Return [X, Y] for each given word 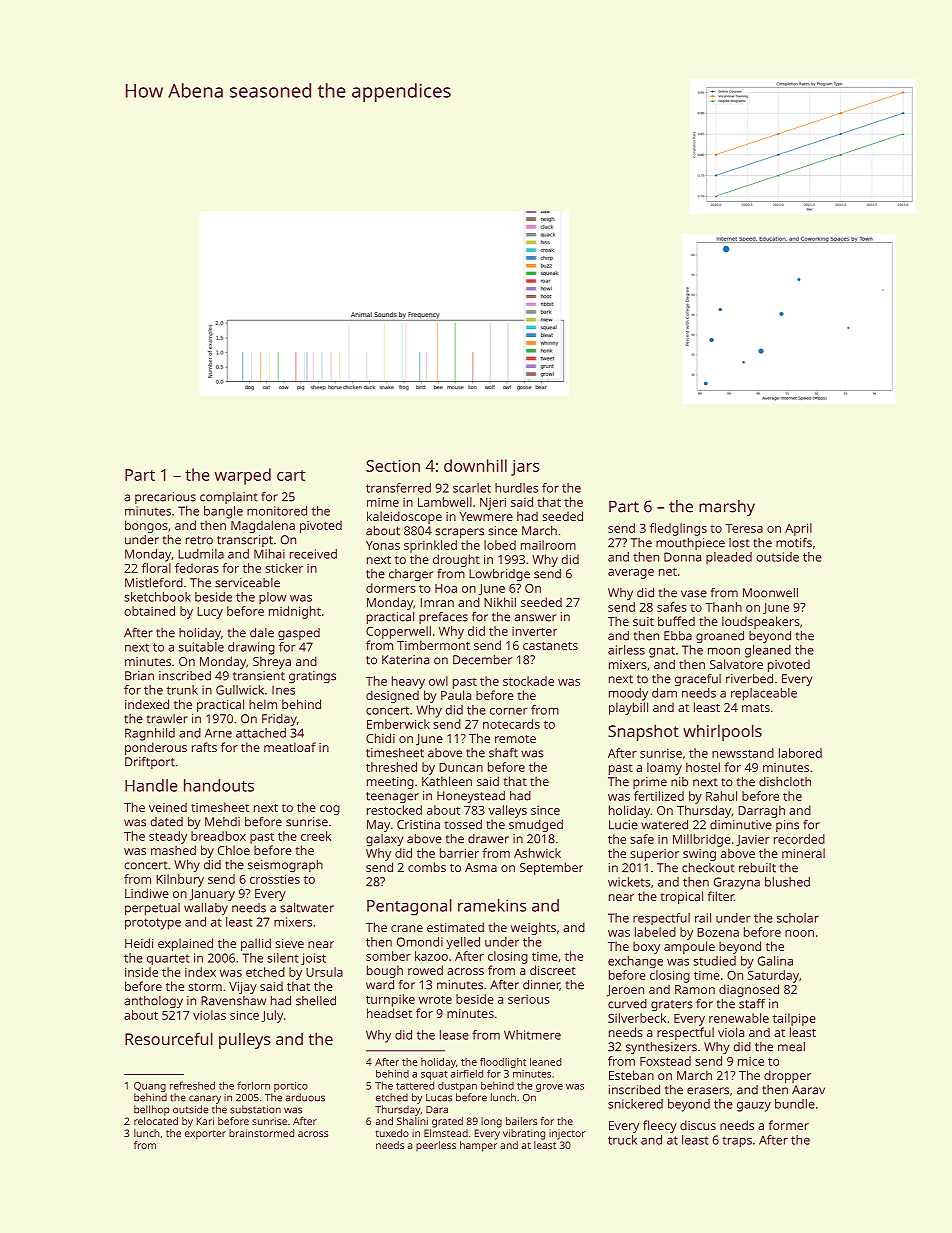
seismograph [285, 866]
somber [388, 956]
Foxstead [665, 1061]
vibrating [524, 1134]
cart [291, 475]
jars [525, 468]
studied [714, 961]
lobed [500, 545]
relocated [156, 1121]
